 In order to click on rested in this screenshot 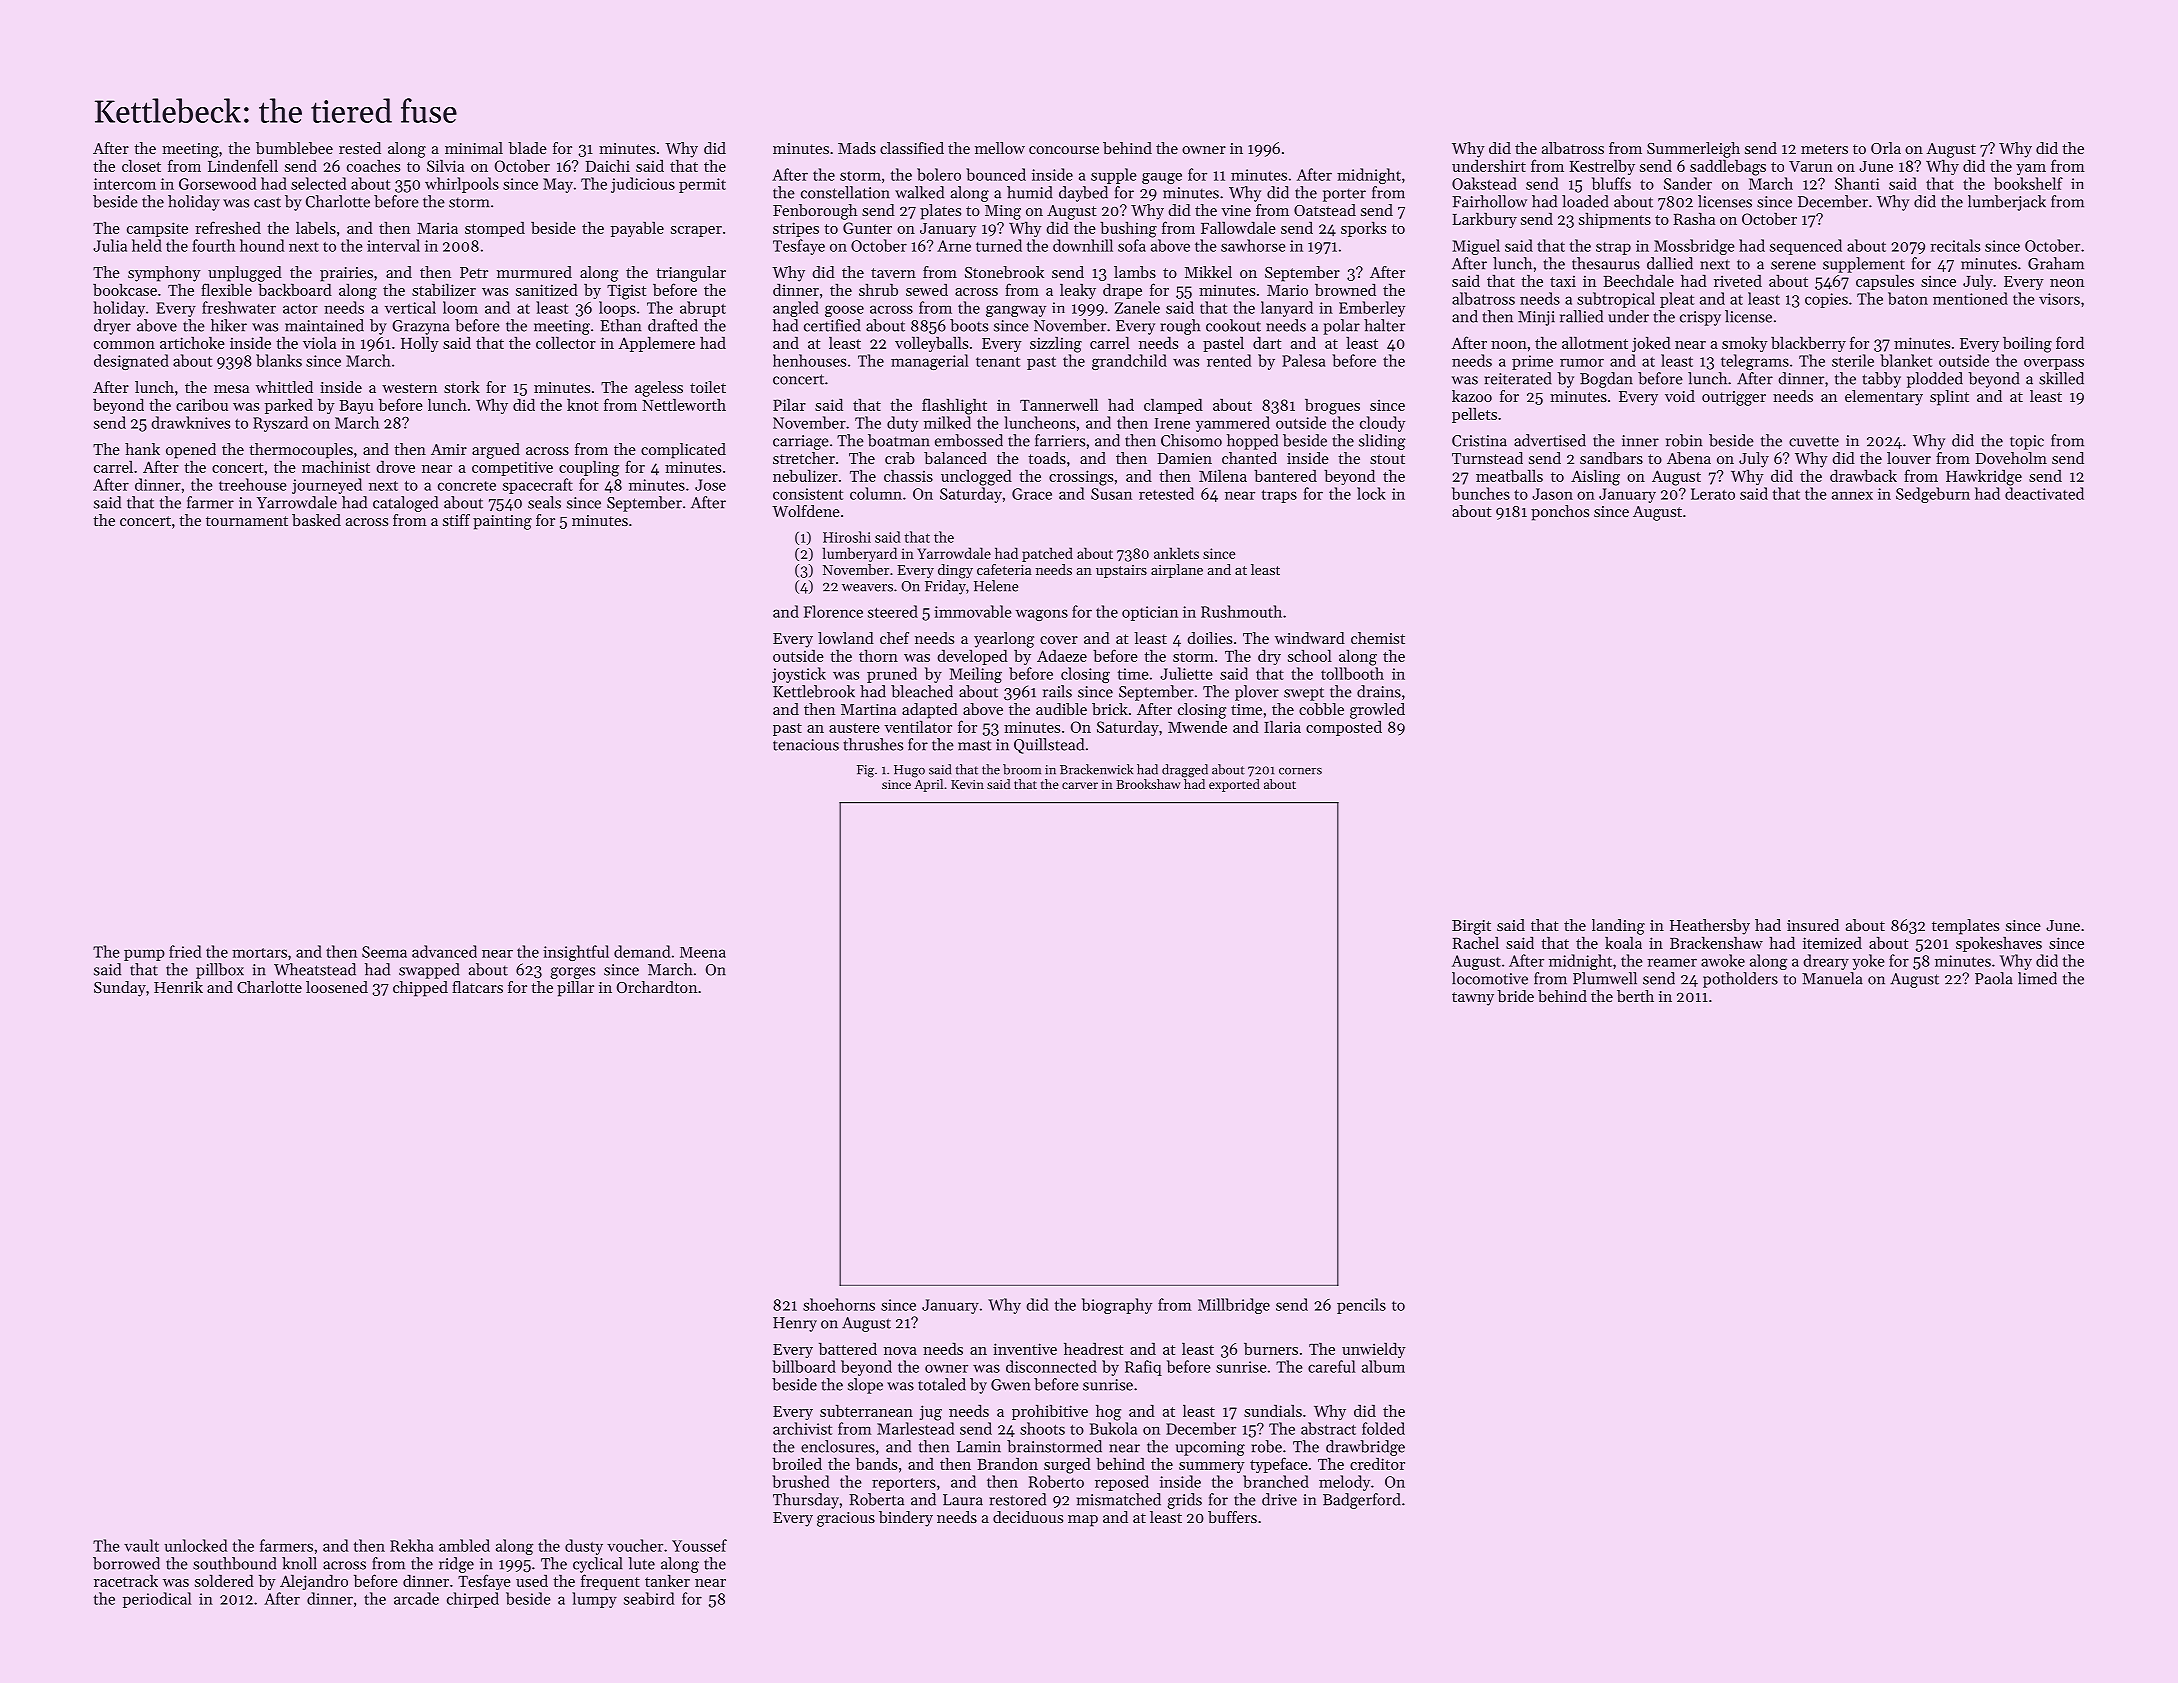, I will do `click(360, 148)`.
